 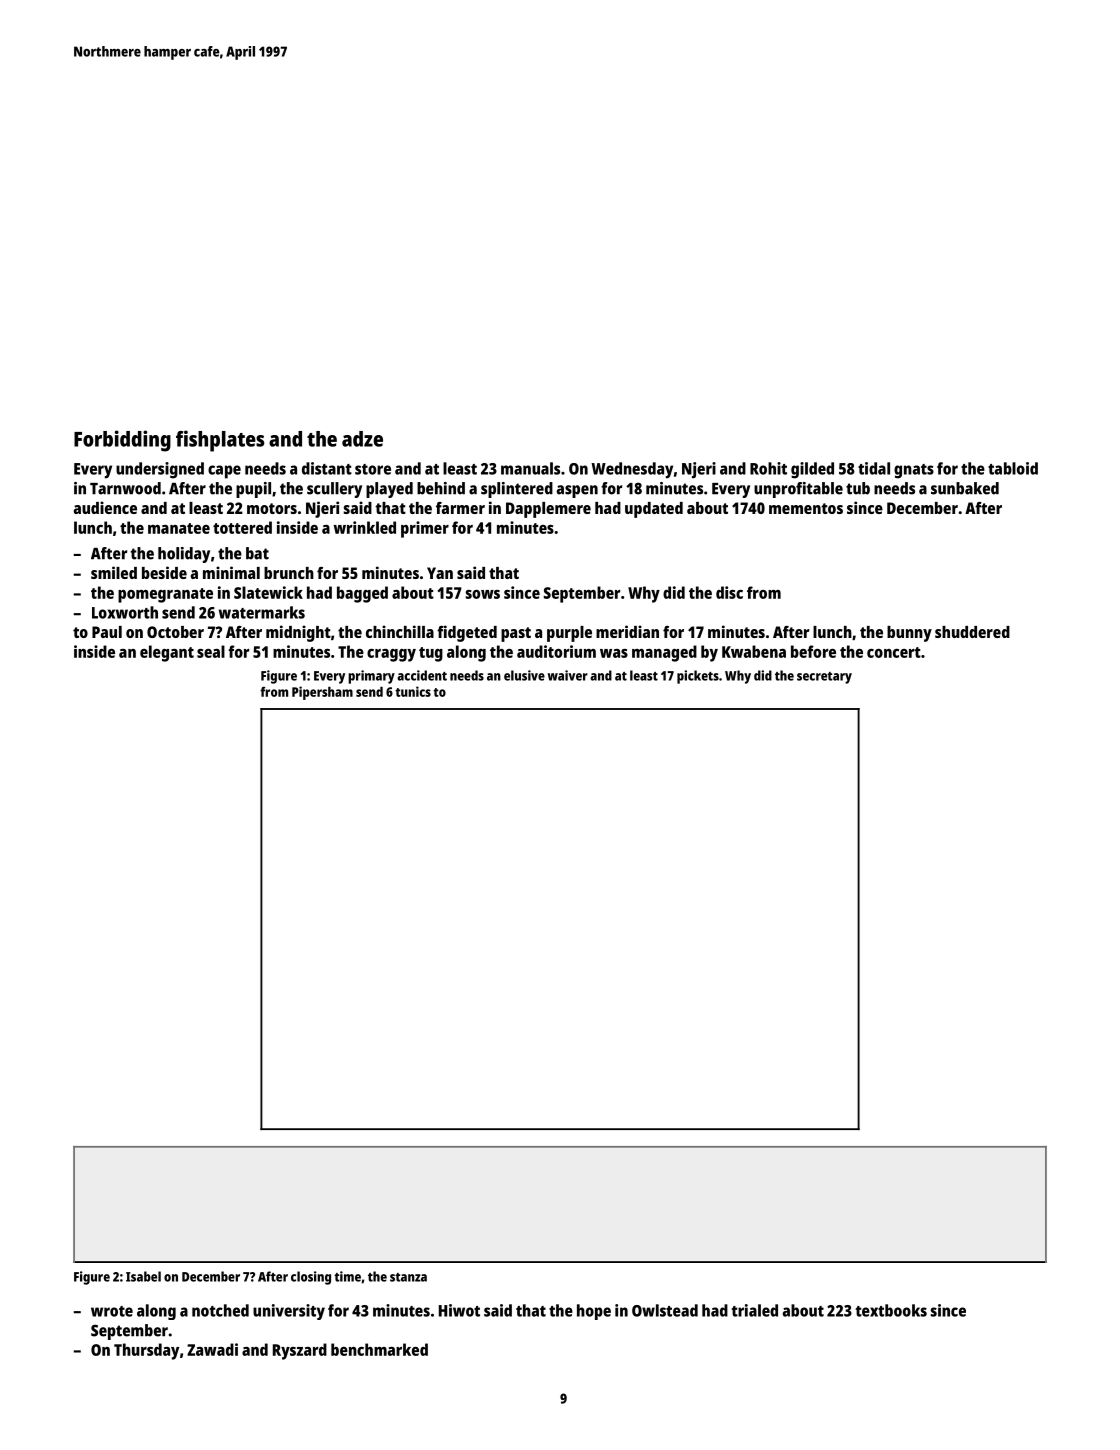 What do you see at coordinates (289, 573) in the screenshot?
I see `brunch` at bounding box center [289, 573].
